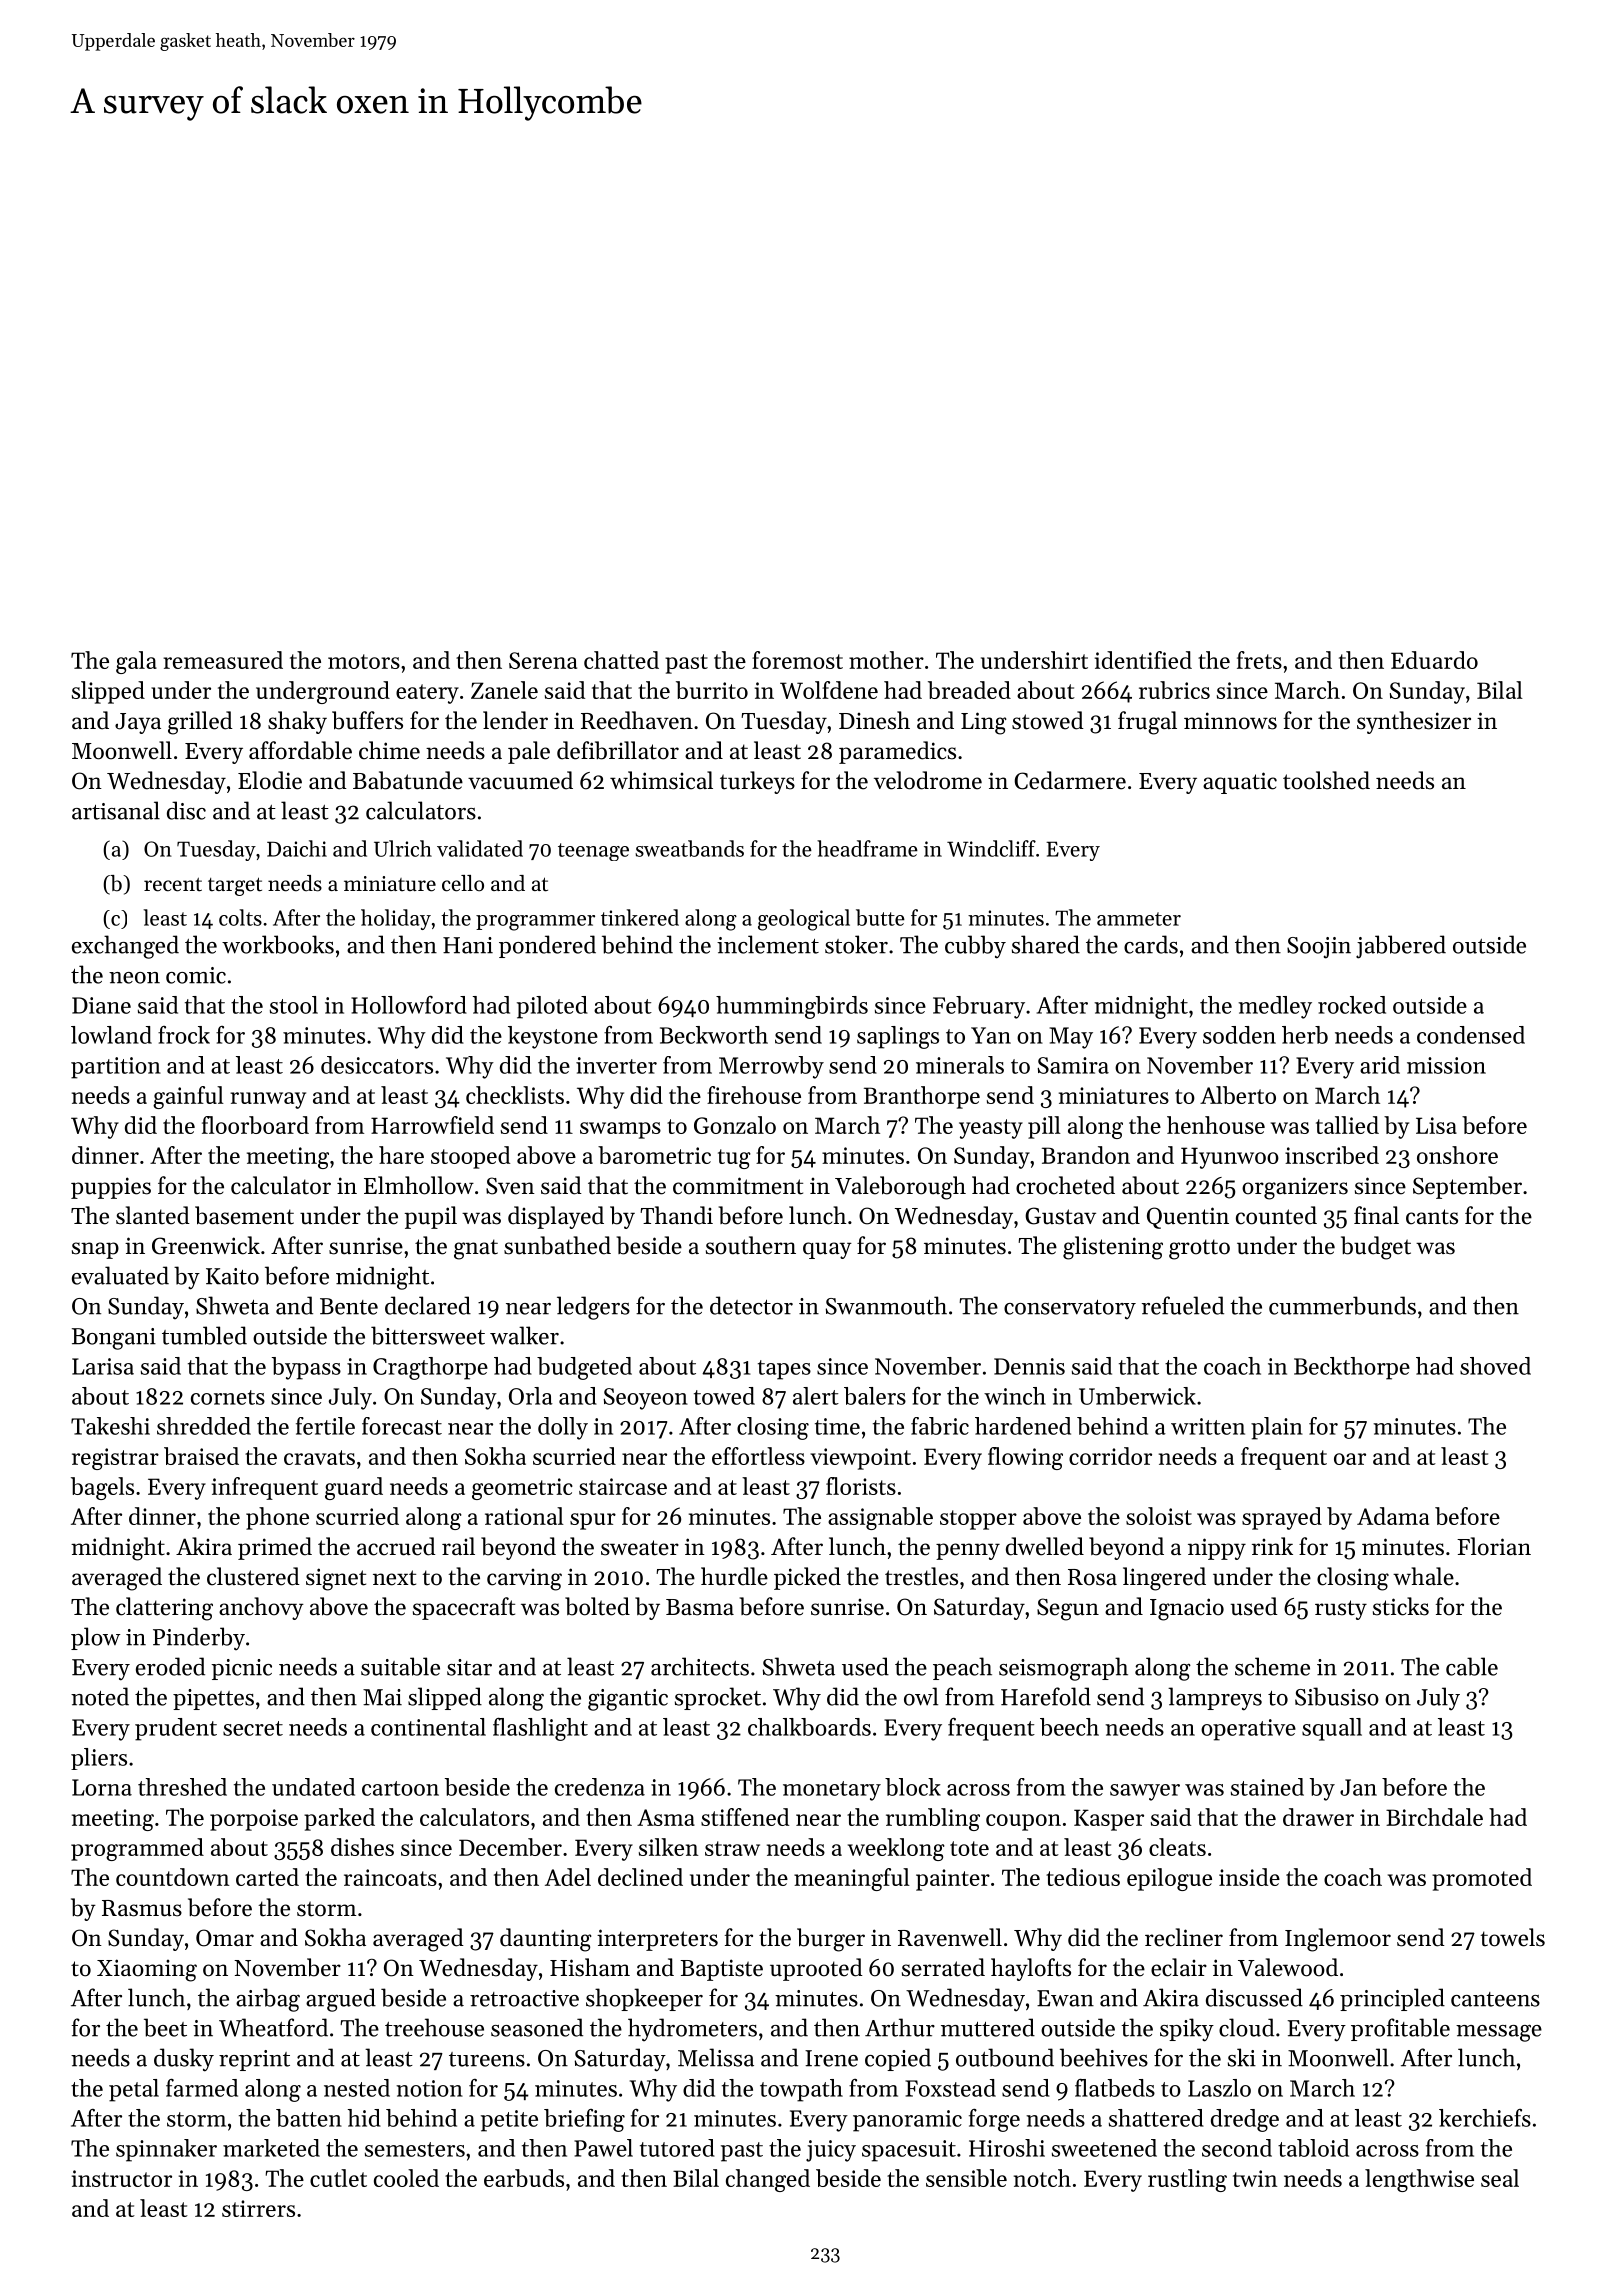 The height and width of the page is (2292, 1620). What do you see at coordinates (184, 1035) in the page?
I see `frock` at bounding box center [184, 1035].
